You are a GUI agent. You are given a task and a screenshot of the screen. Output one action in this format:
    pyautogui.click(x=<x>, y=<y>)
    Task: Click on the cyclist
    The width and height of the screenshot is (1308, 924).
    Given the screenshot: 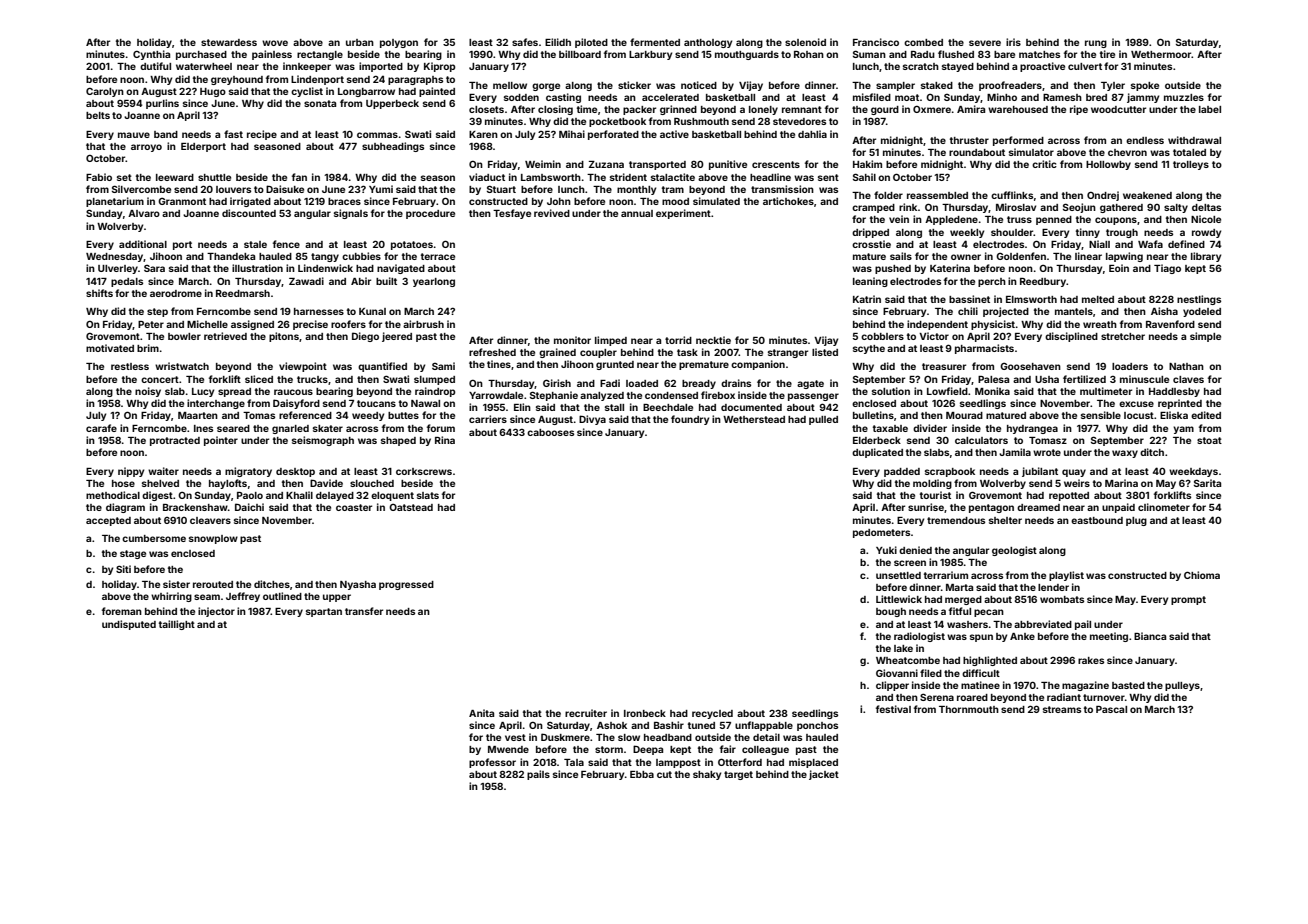 What is the action you would take?
    pyautogui.click(x=307, y=92)
